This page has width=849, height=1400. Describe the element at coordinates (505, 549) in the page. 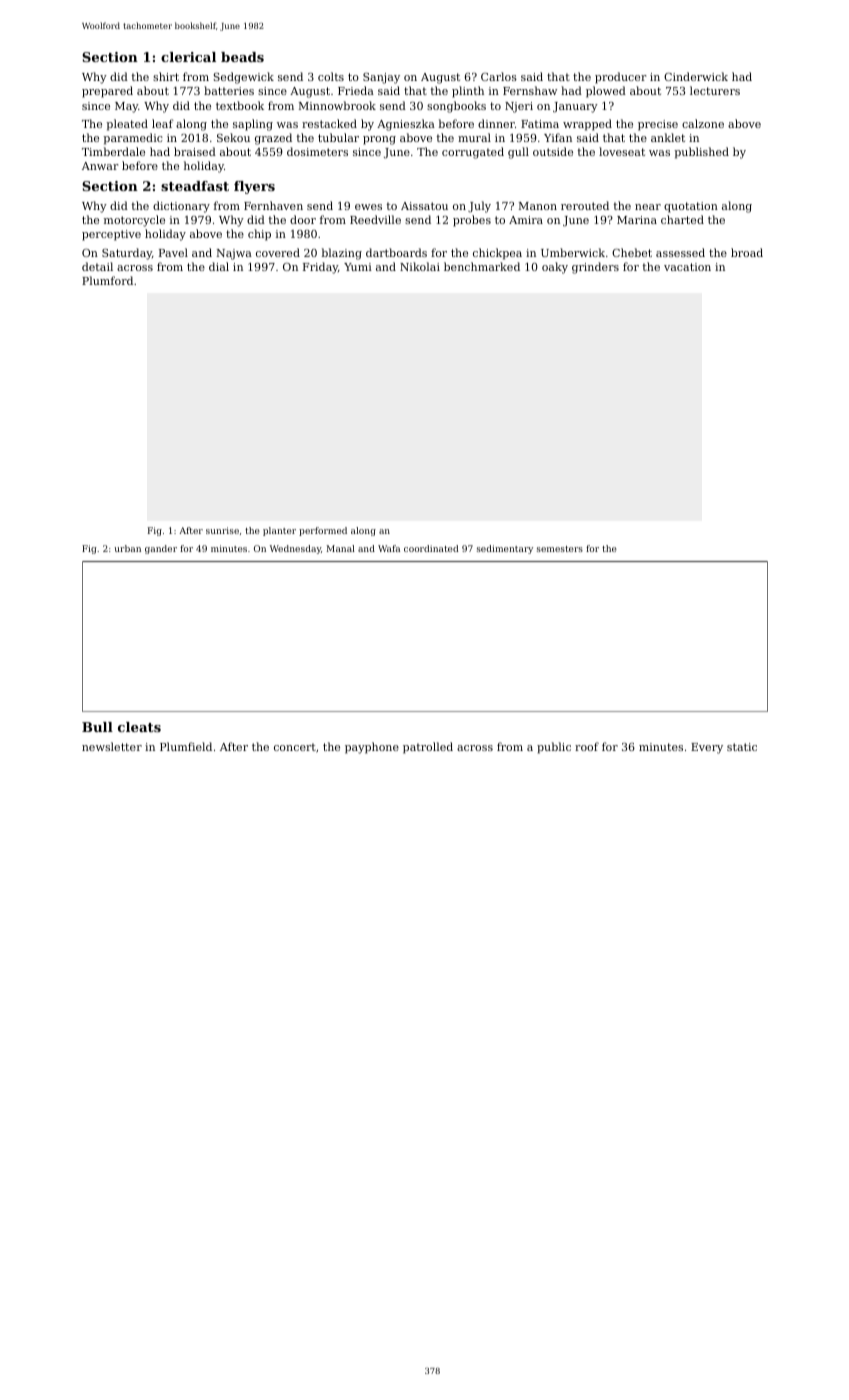

I see `sedimentary` at that location.
